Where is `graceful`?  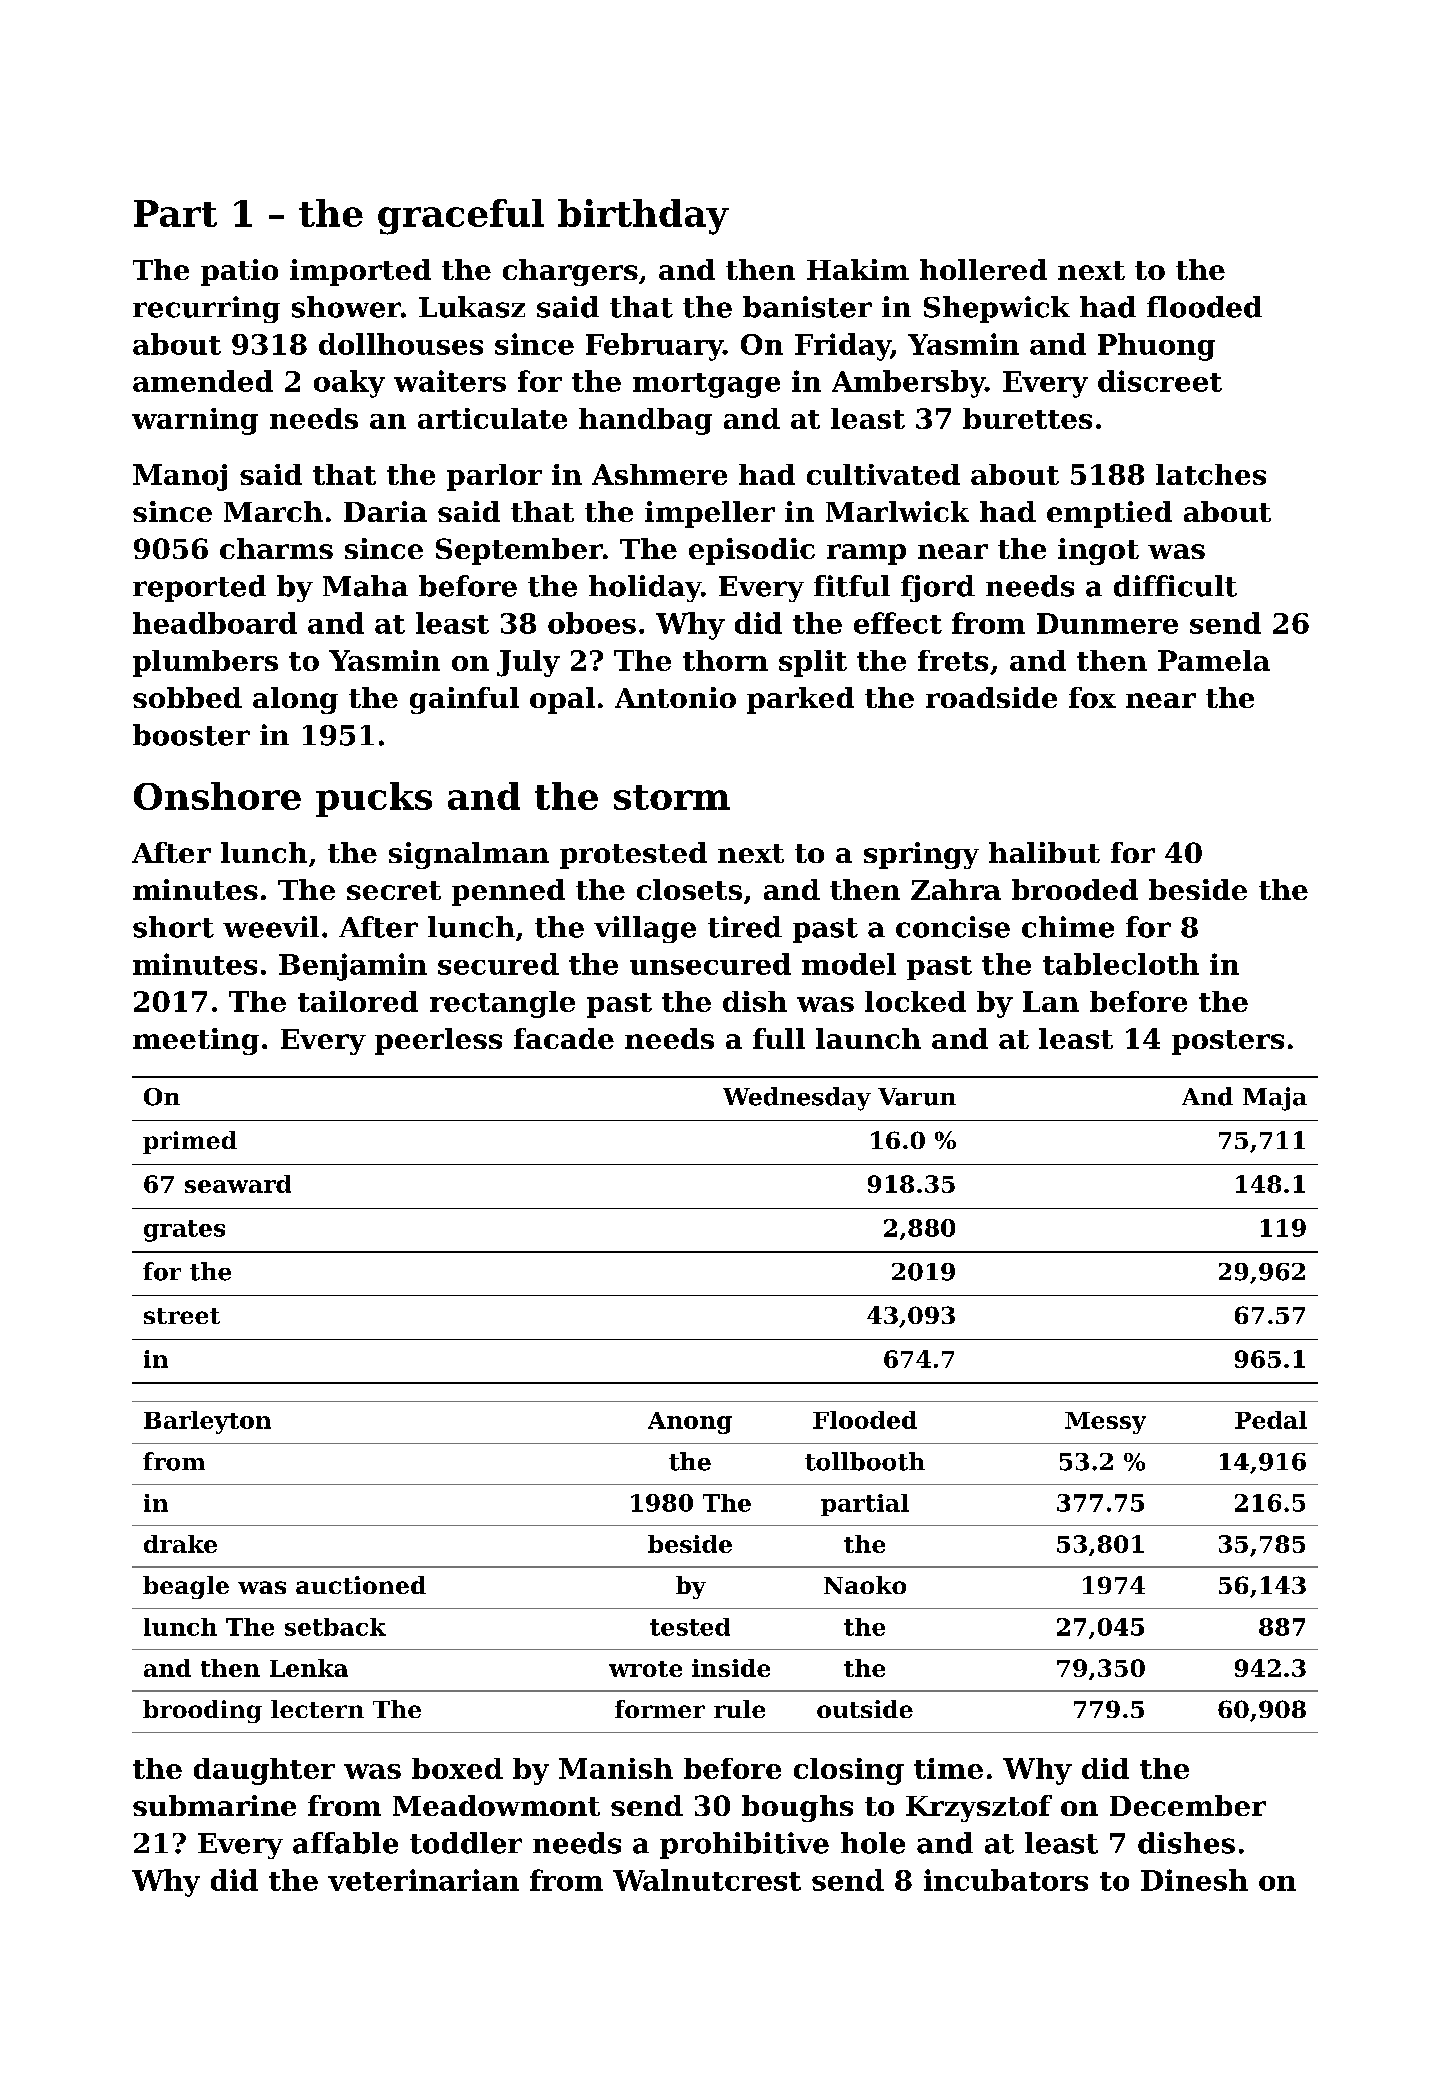 graceful is located at coordinates (461, 217).
